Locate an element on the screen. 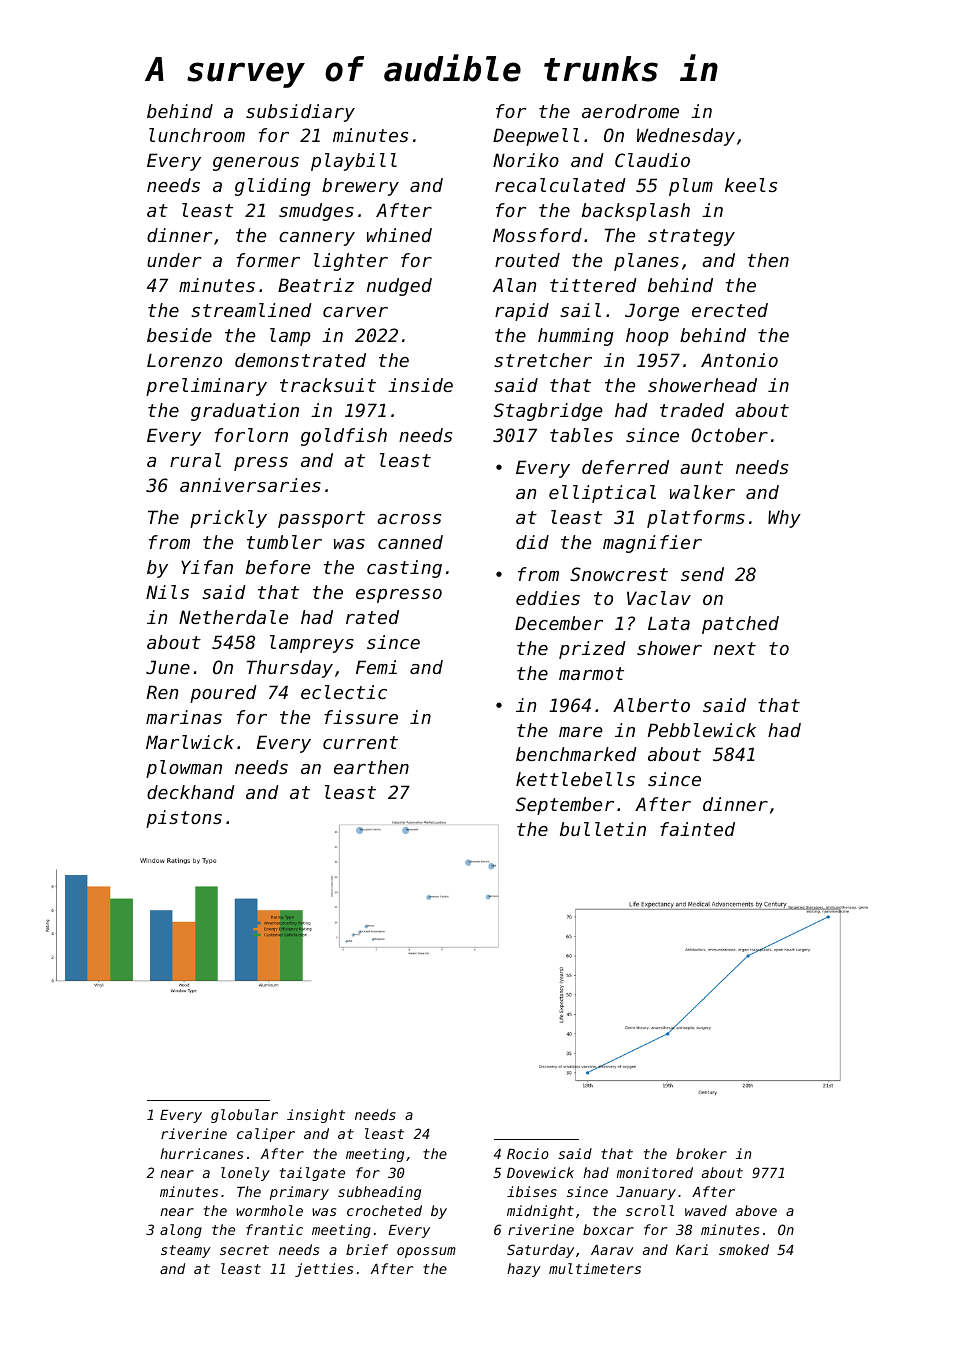 Image resolution: width=957 pixels, height=1359 pixels. nudged is located at coordinates (399, 287).
